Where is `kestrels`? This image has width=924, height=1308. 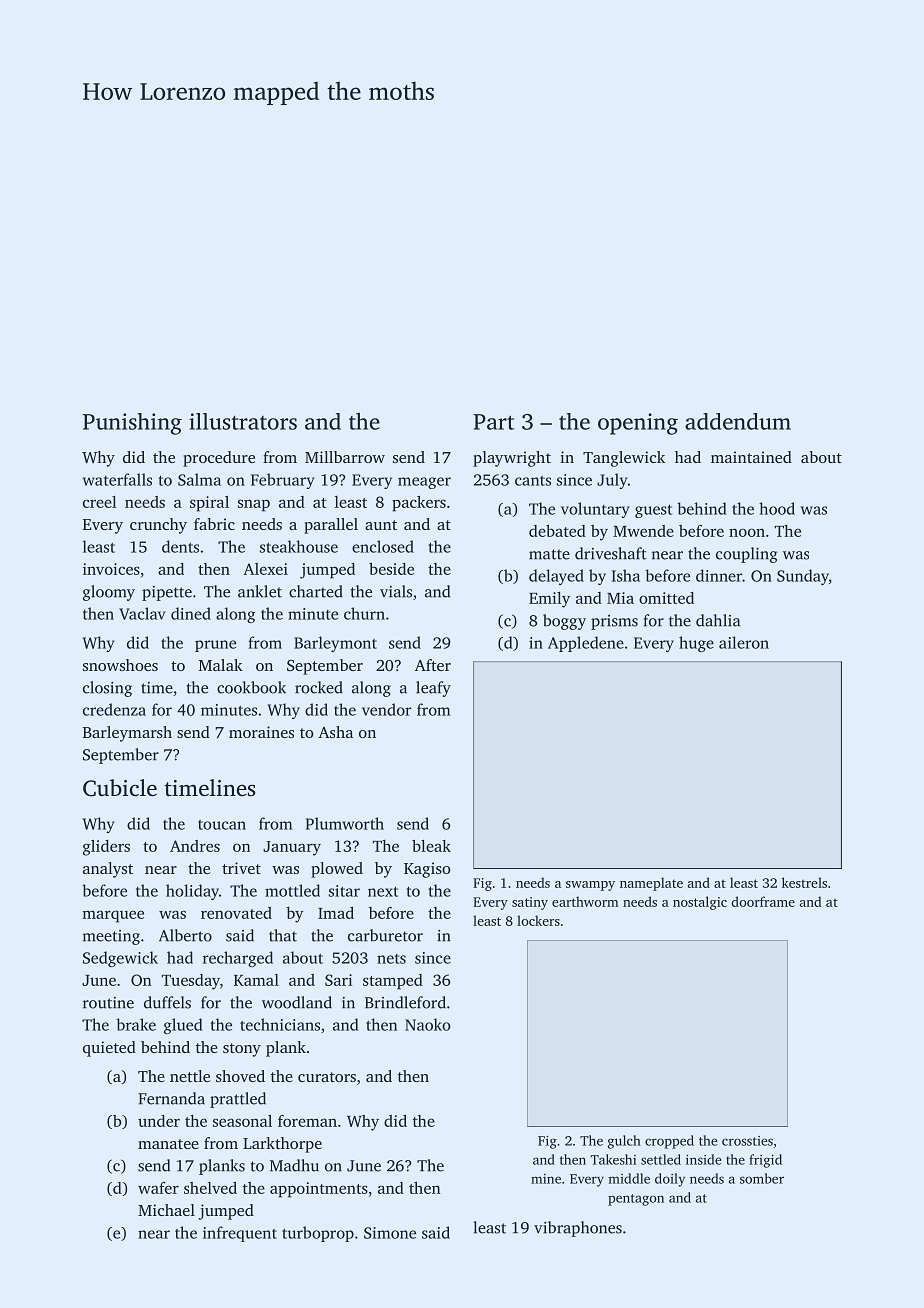
kestrels is located at coordinates (804, 882).
